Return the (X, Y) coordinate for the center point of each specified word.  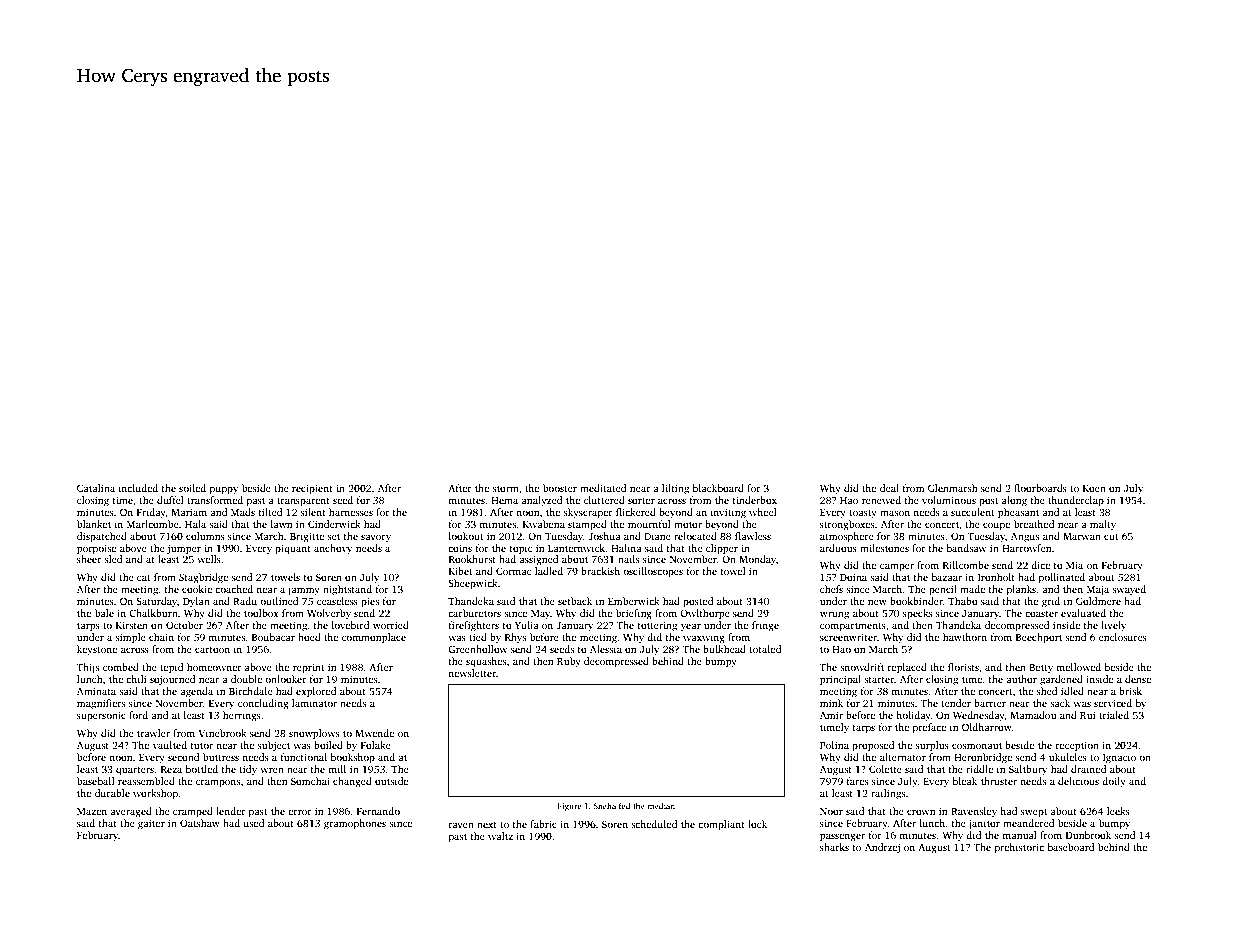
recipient (312, 489)
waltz (500, 836)
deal (889, 488)
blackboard (718, 488)
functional (304, 757)
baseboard (1070, 847)
